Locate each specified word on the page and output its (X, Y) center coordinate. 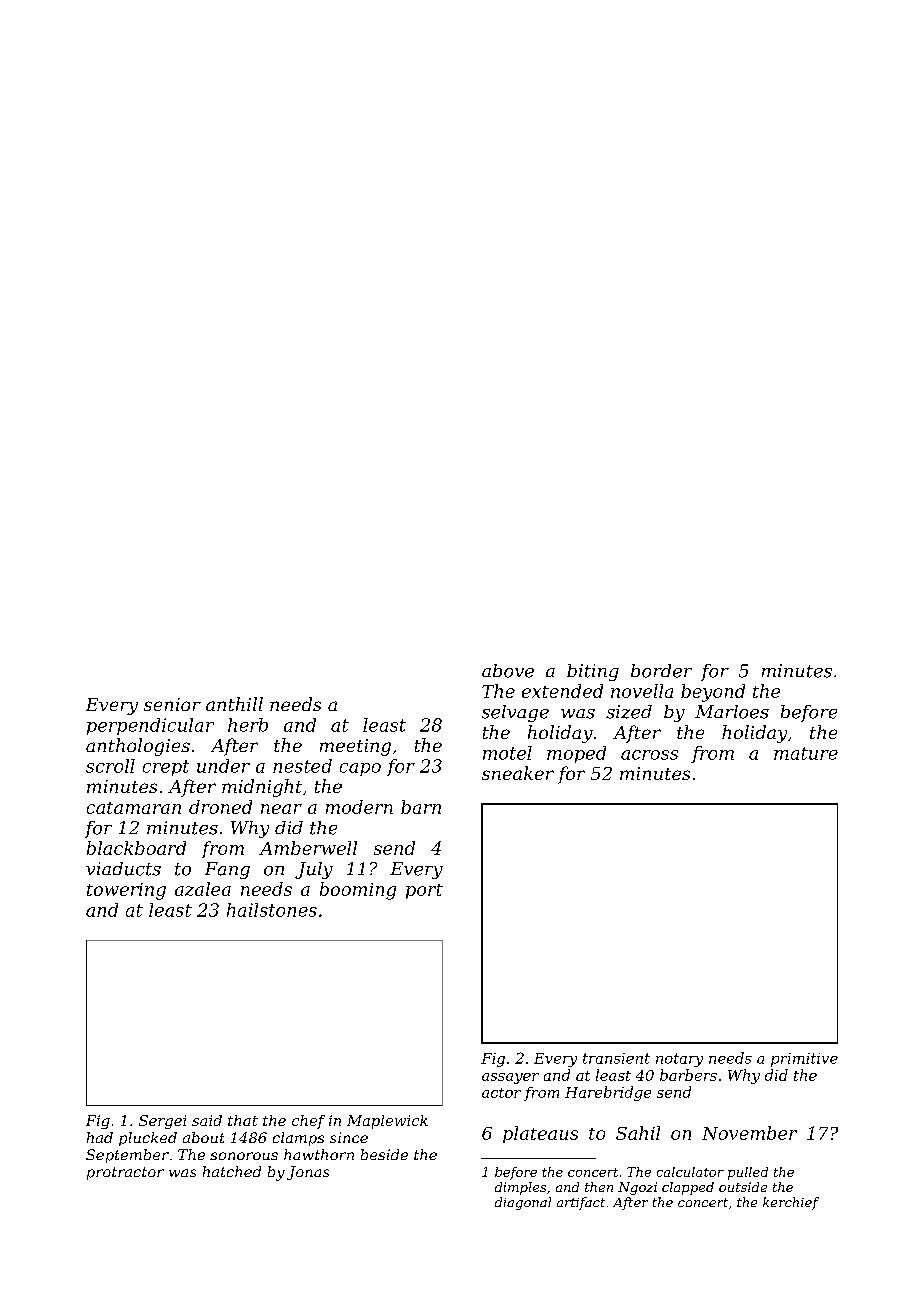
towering (126, 891)
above (508, 671)
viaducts (123, 869)
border (661, 671)
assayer (510, 1078)
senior (172, 704)
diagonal (523, 1203)
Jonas (308, 1173)
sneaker (518, 773)
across (649, 755)
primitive (804, 1060)
